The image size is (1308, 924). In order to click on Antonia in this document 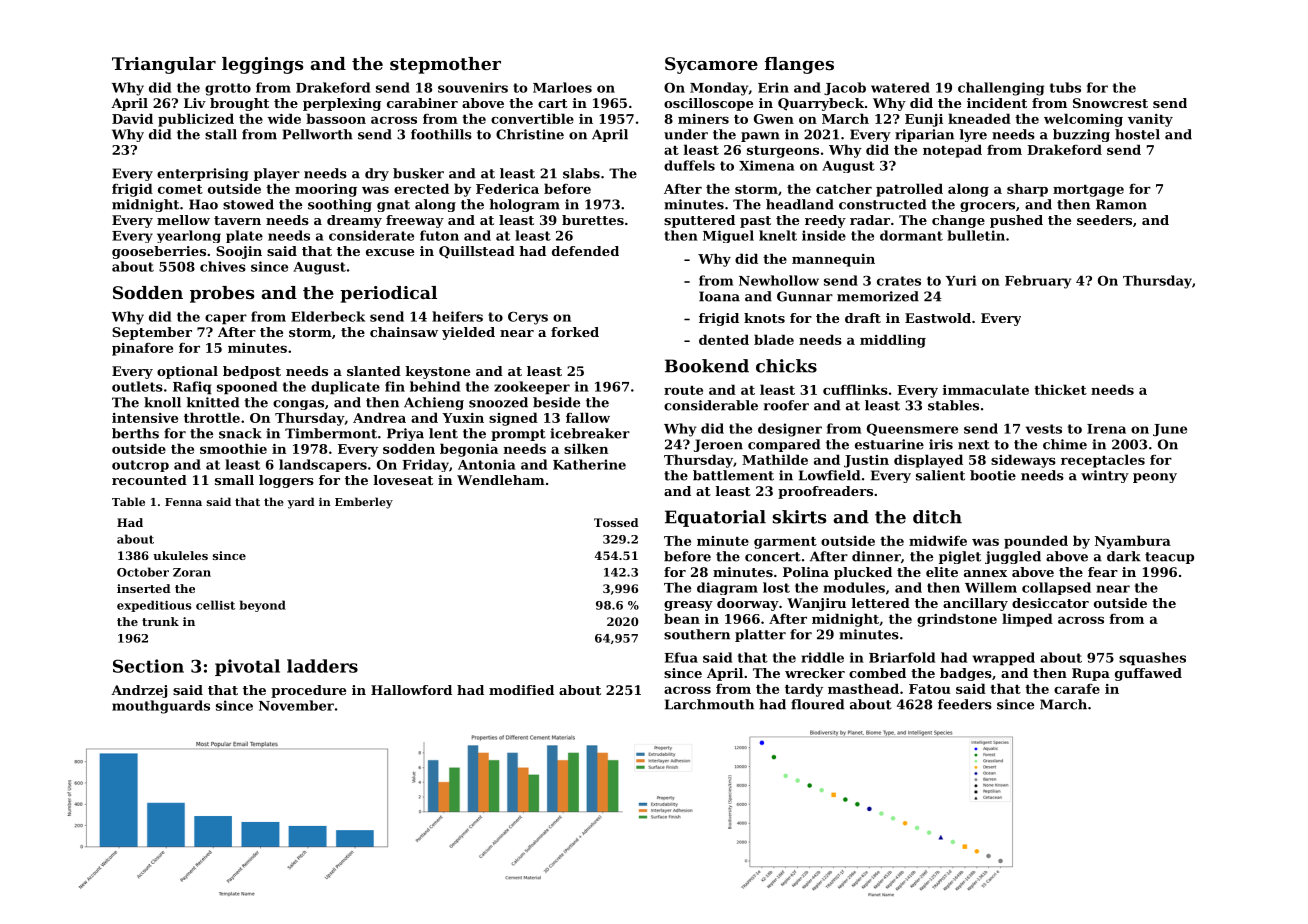, I will do `click(487, 464)`.
